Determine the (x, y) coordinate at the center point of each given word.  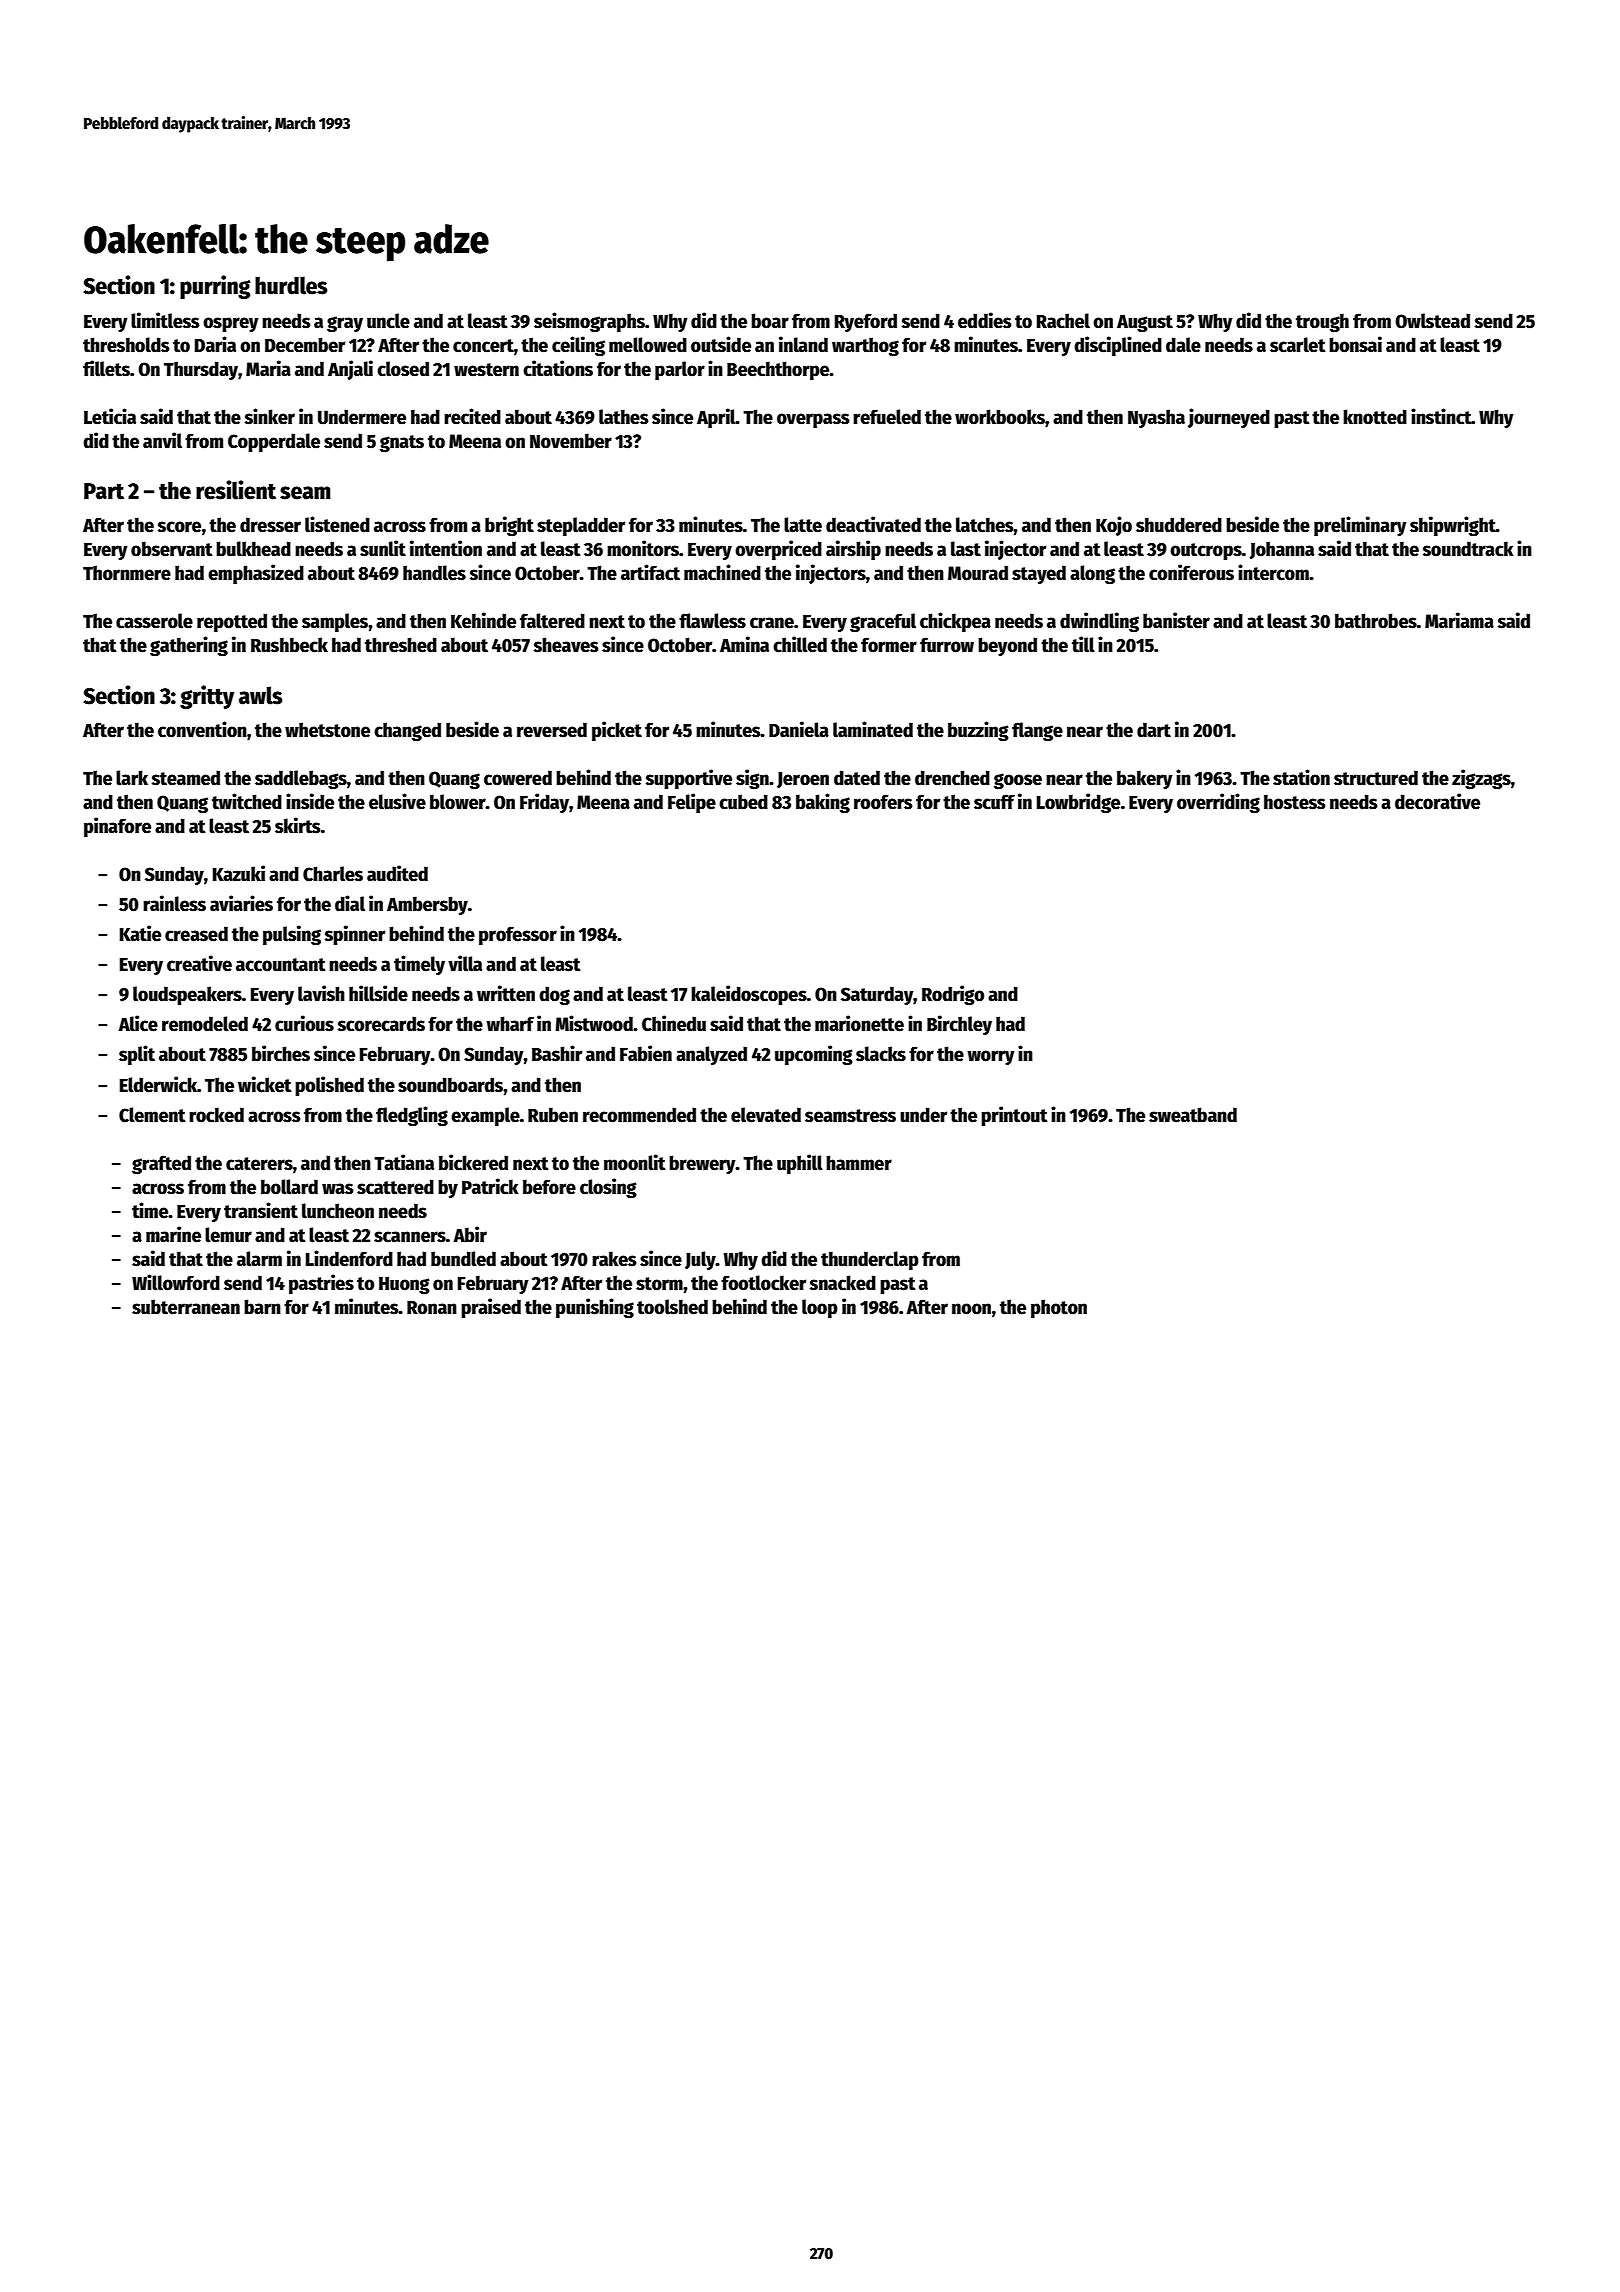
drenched (952, 778)
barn (262, 1307)
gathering (189, 646)
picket (617, 731)
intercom (1273, 572)
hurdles (291, 285)
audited (397, 873)
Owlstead (1432, 321)
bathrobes (1376, 621)
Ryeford (866, 322)
